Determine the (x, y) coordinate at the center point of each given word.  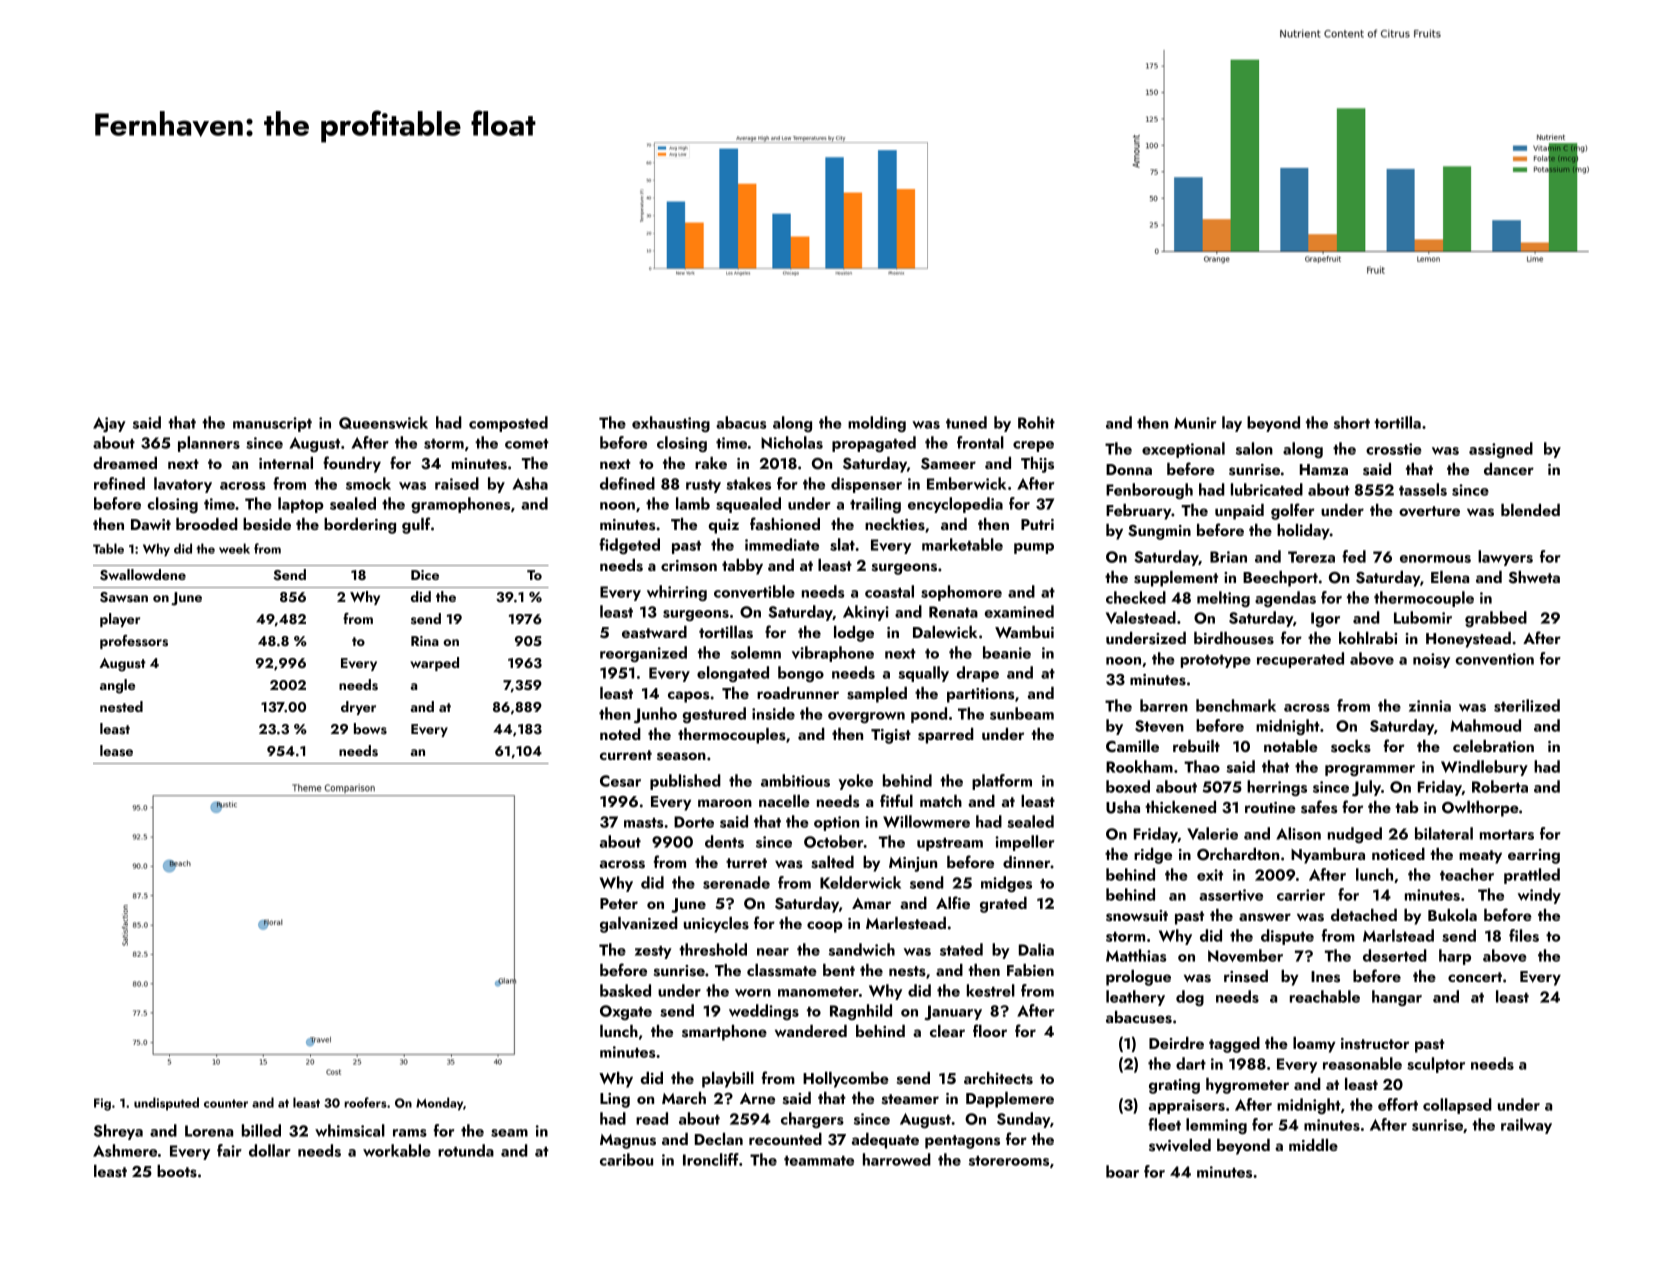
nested (121, 707)
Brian (1228, 557)
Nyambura (1328, 856)
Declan (719, 1139)
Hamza (1324, 469)
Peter (619, 903)
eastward (654, 632)
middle (1313, 1145)
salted (832, 862)
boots (177, 1171)
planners (209, 444)
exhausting (671, 424)
